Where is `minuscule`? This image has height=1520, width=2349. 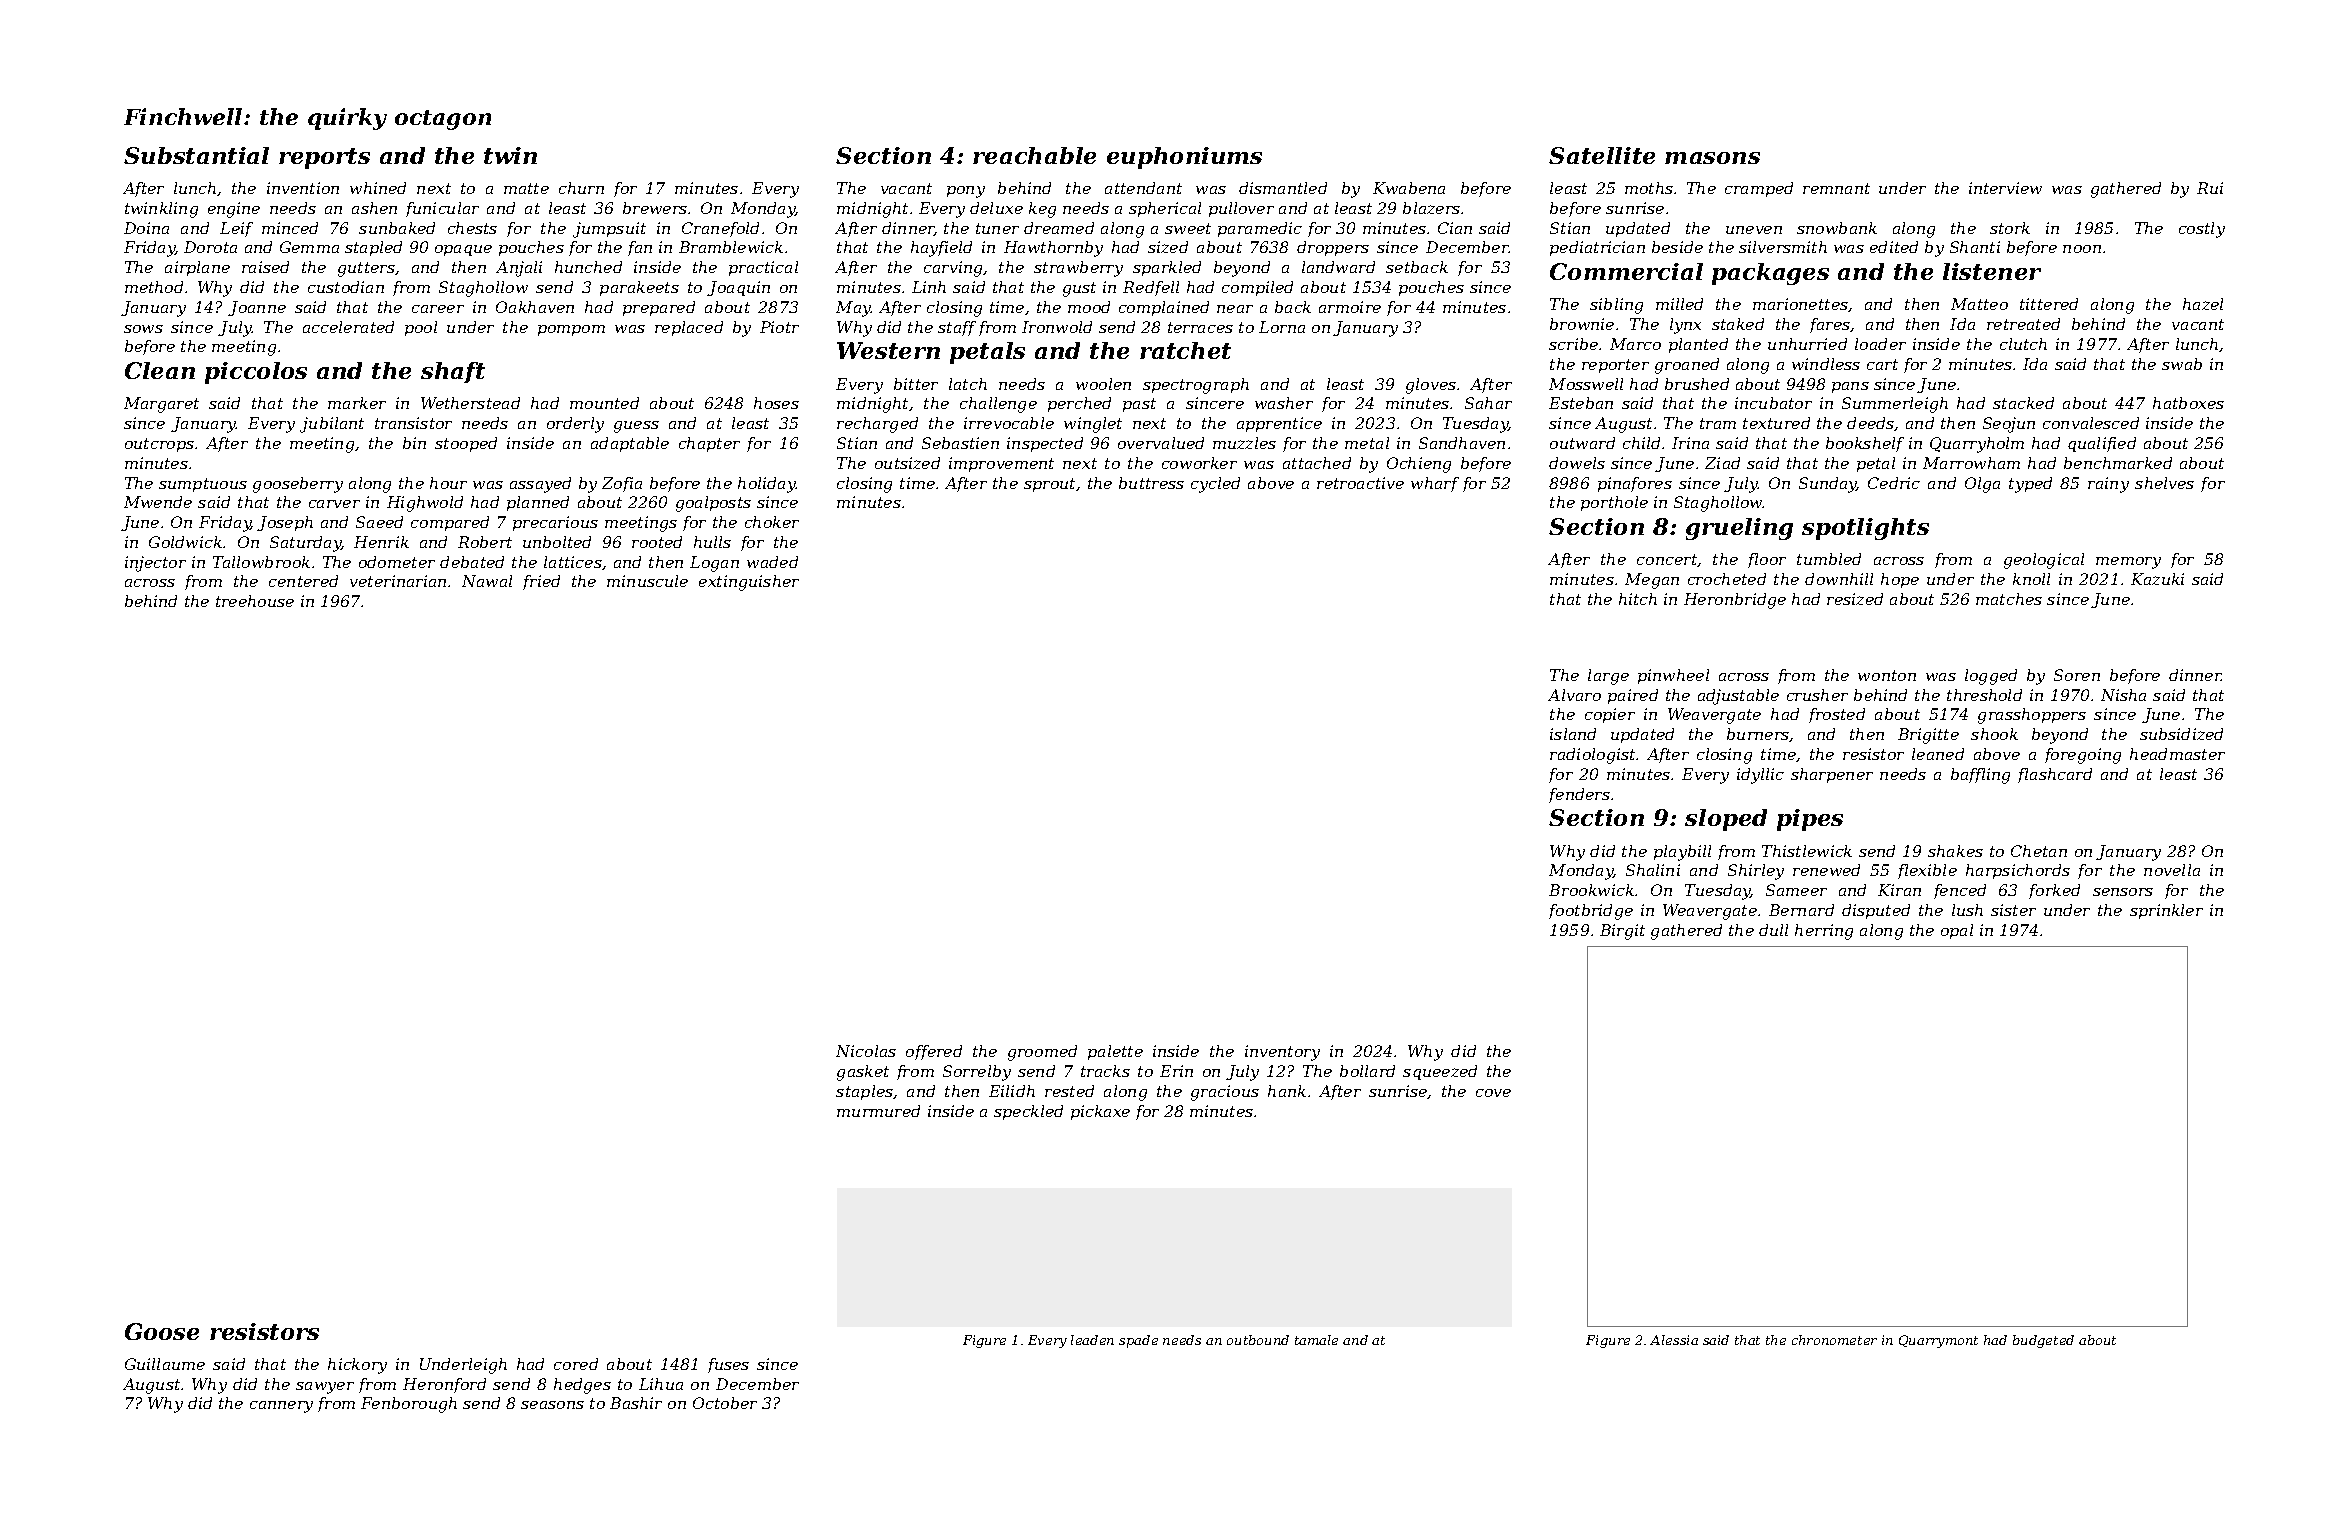 minuscule is located at coordinates (647, 581).
